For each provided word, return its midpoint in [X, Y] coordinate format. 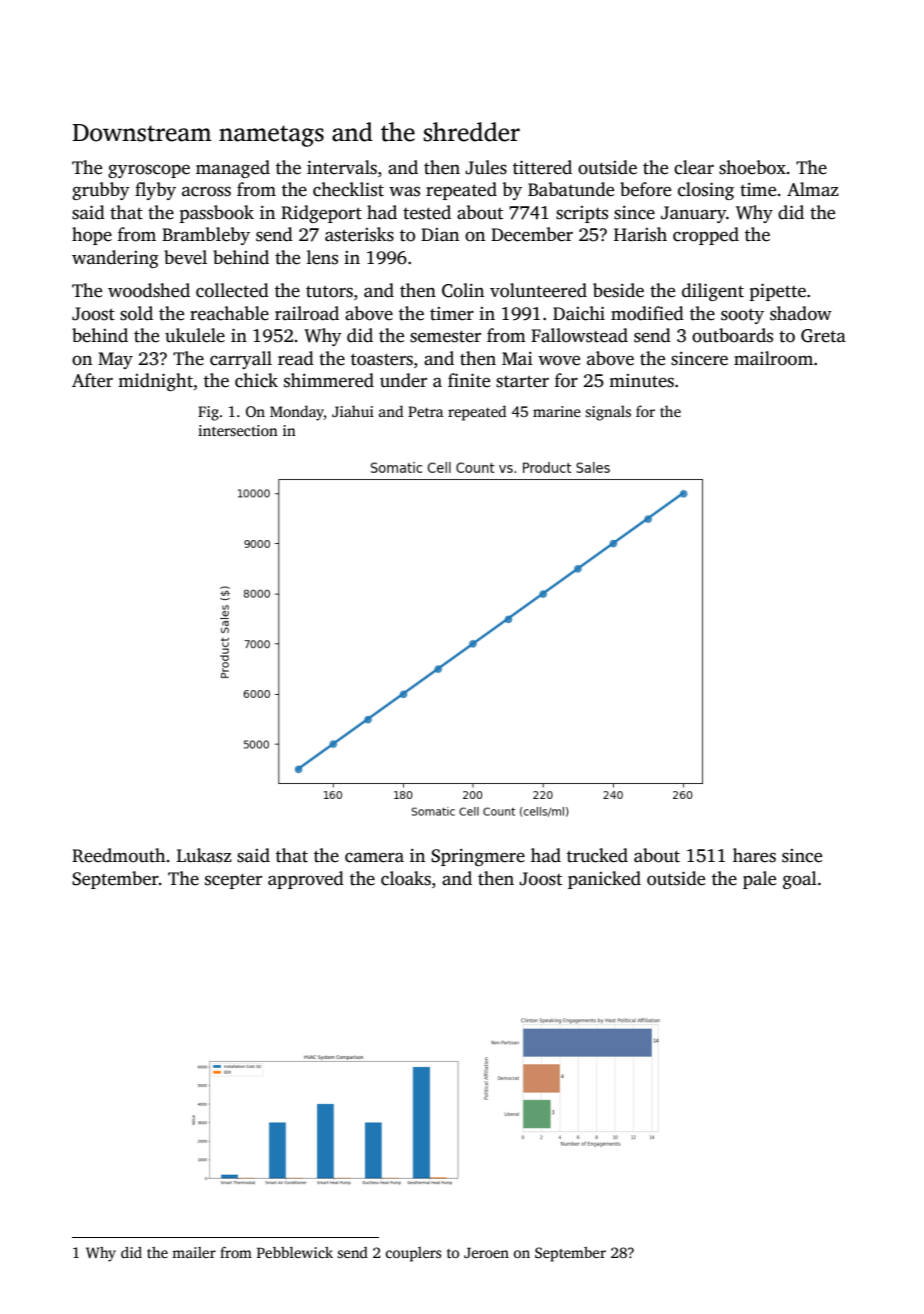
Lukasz [204, 855]
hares [754, 855]
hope [92, 236]
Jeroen [486, 1252]
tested [427, 212]
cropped [706, 236]
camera [374, 857]
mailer [194, 1252]
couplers [413, 1254]
